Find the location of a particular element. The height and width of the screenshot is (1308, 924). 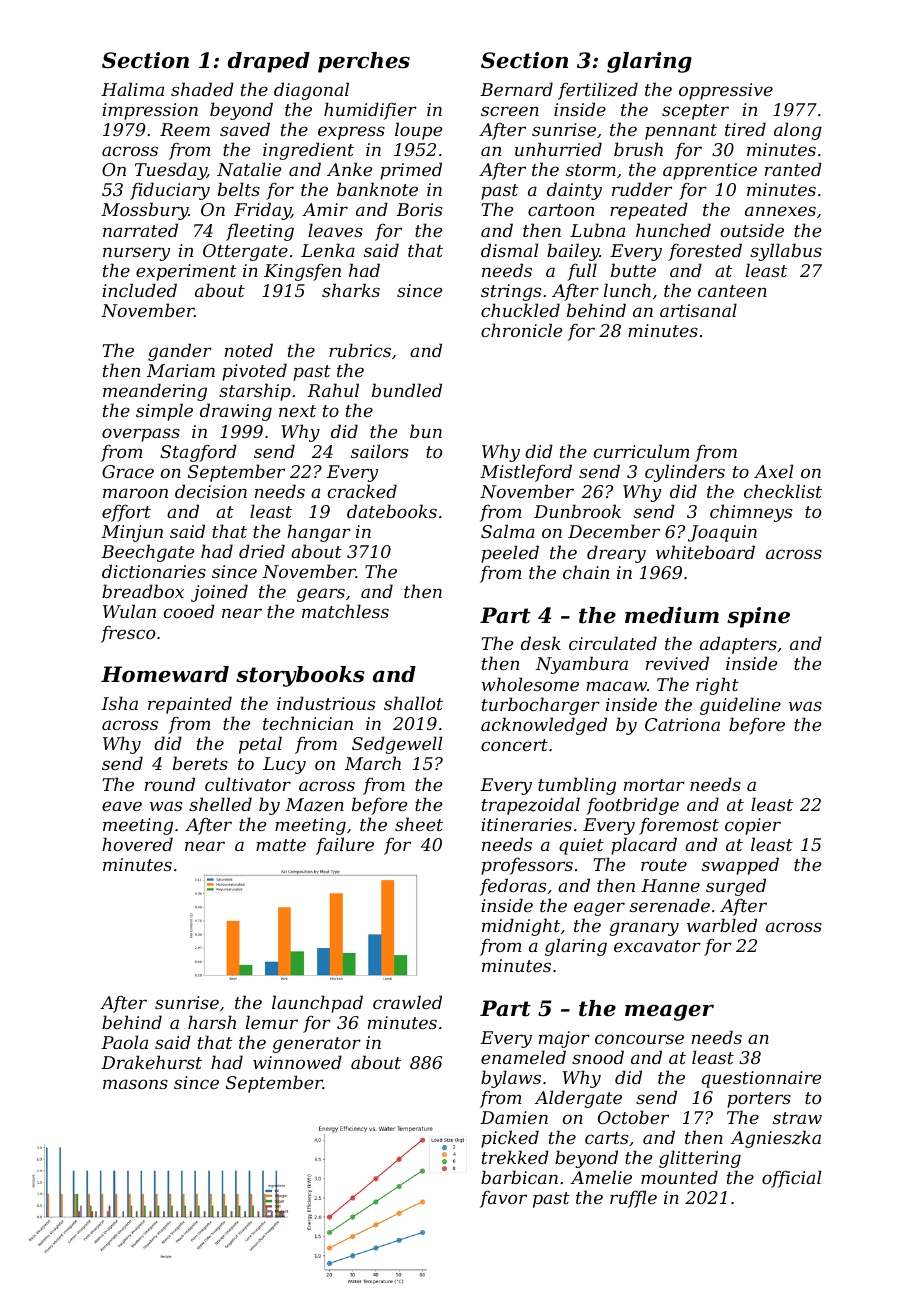

annexes is located at coordinates (780, 211).
